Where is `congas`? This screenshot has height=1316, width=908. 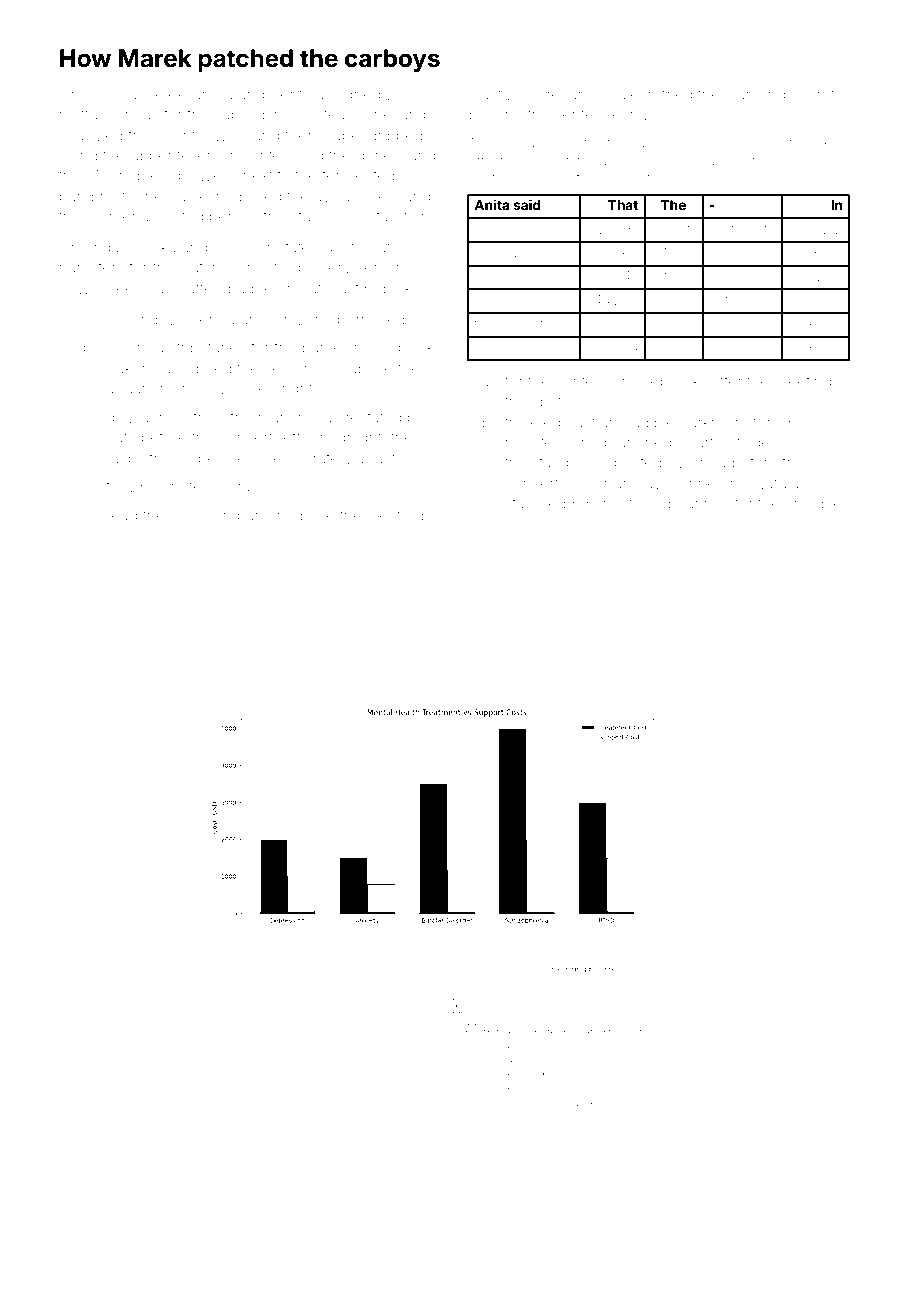
congas is located at coordinates (132, 117).
